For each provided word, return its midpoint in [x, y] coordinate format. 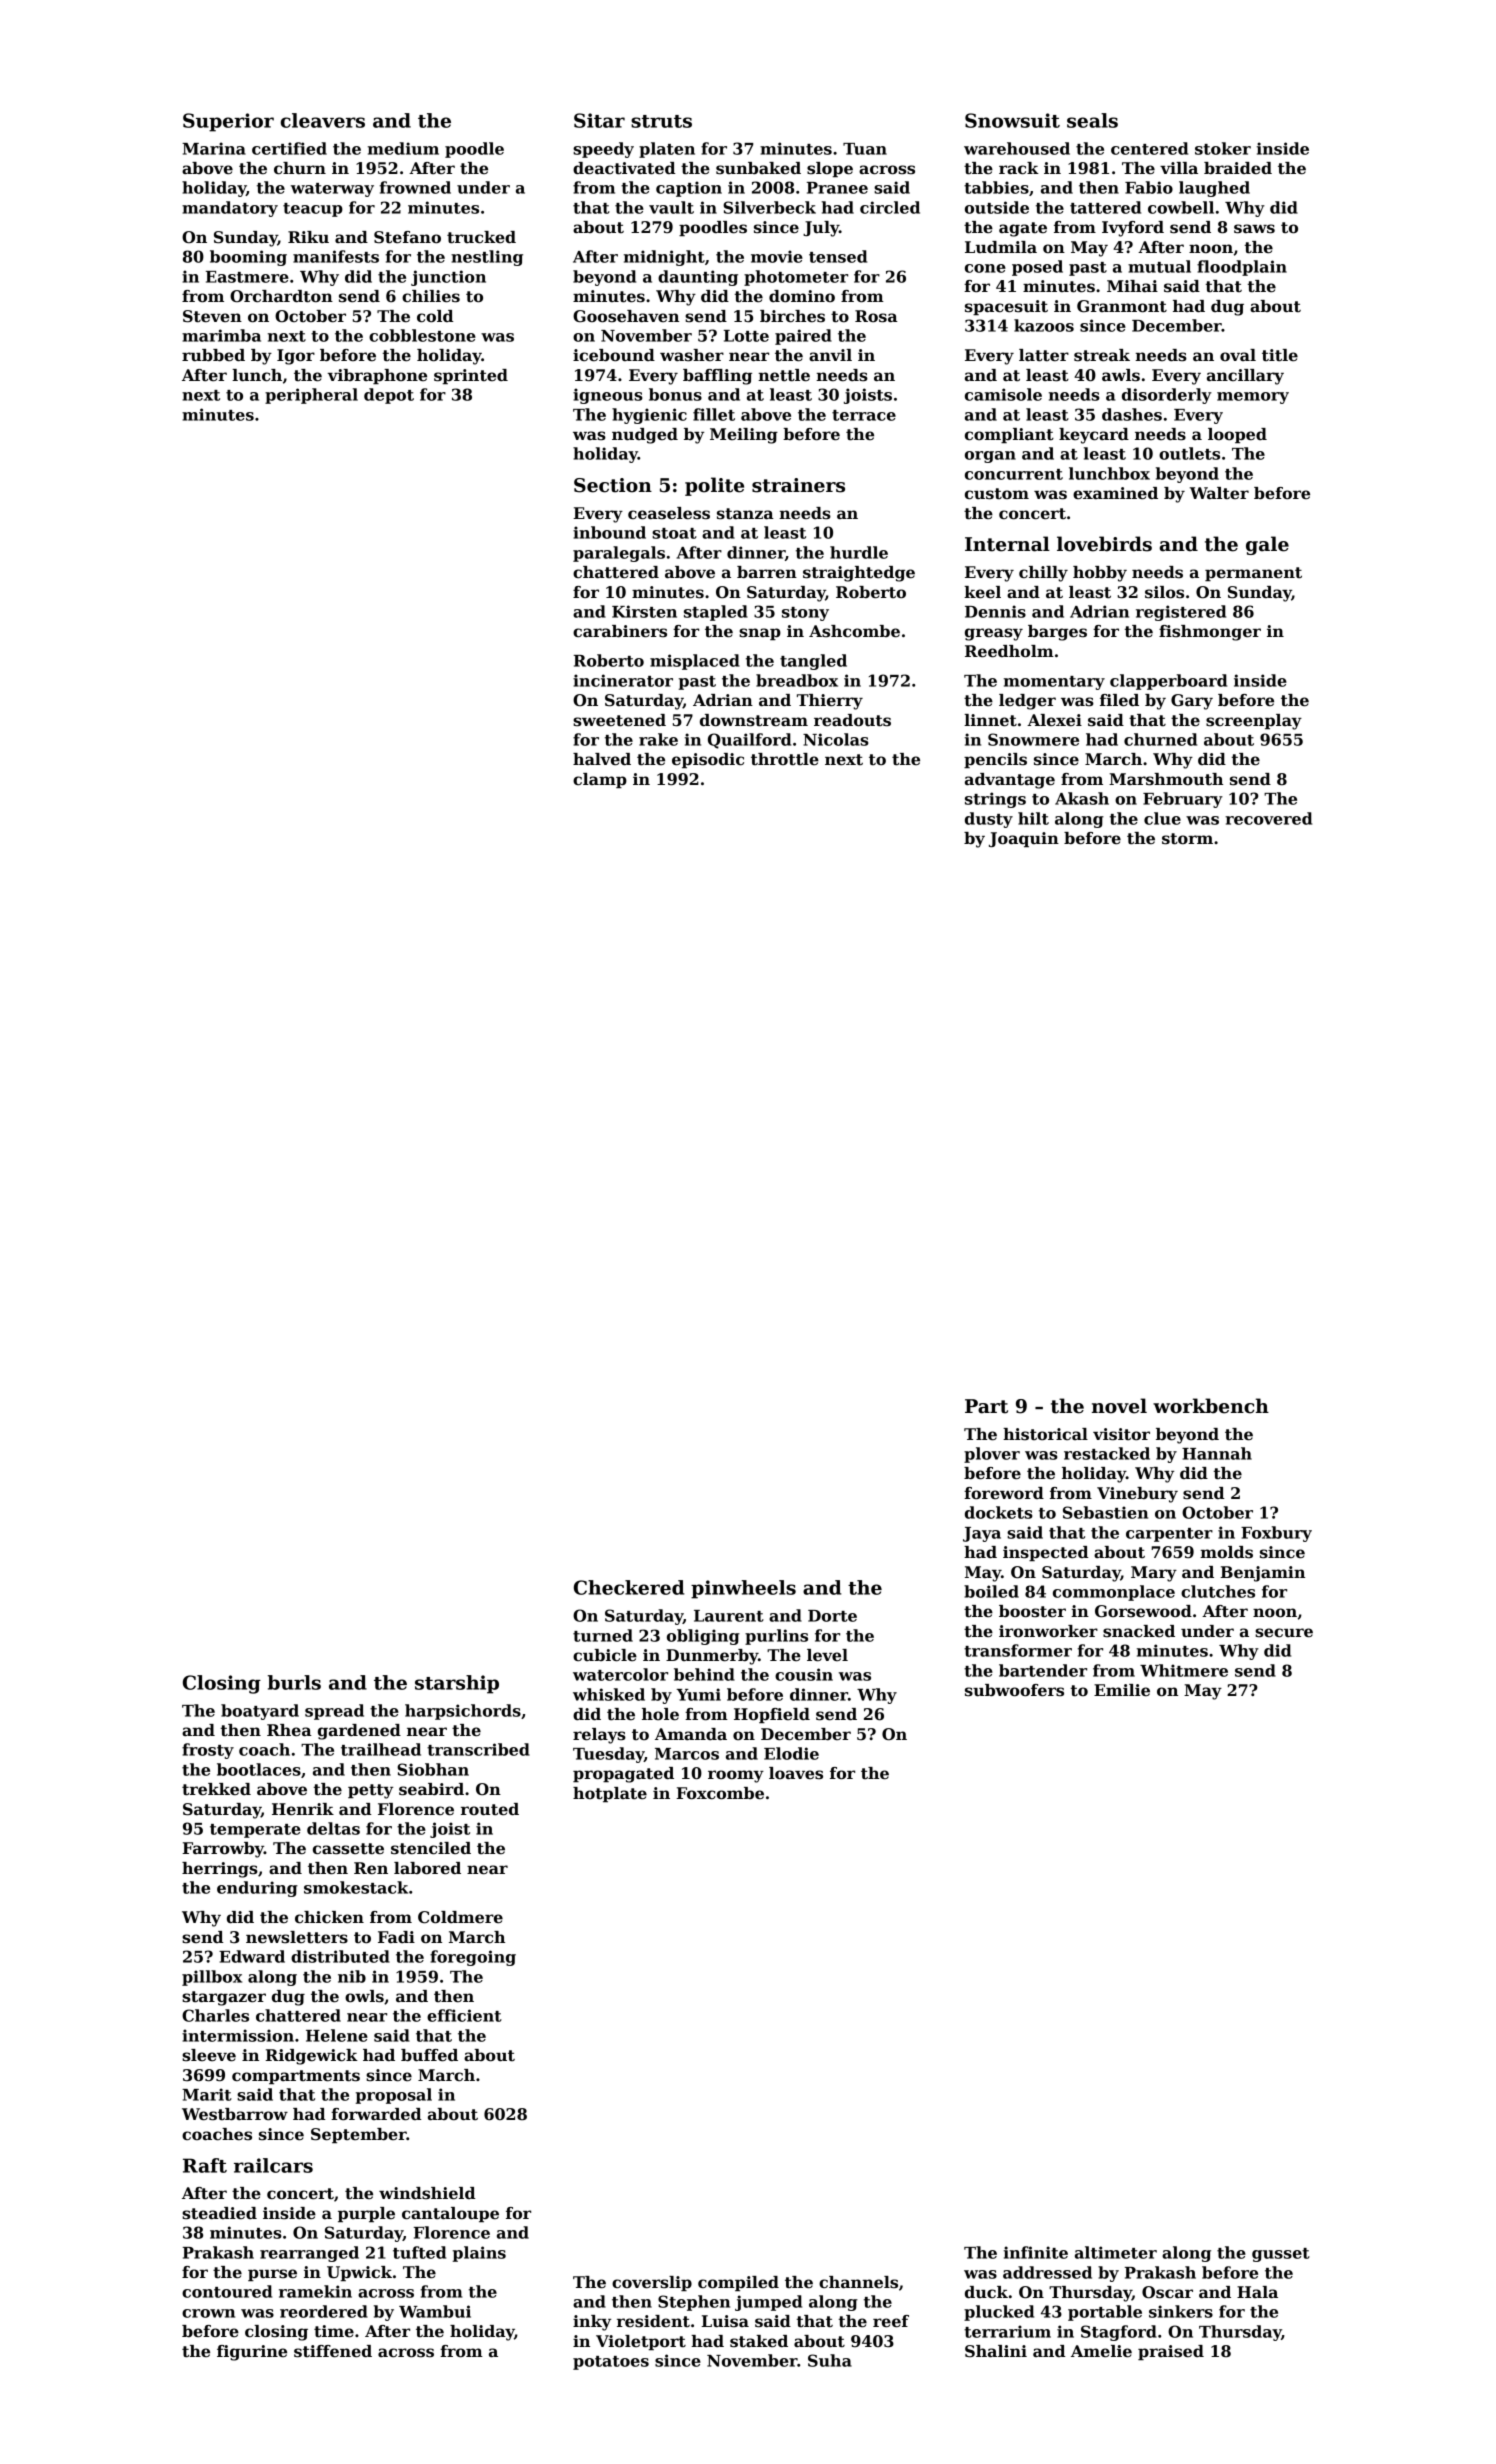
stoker [1223, 148]
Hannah [1217, 1453]
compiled [738, 2283]
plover [992, 1455]
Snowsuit [1012, 120]
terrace [864, 415]
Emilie [1122, 1690]
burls [294, 1682]
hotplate [610, 1794]
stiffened [333, 2351]
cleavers [323, 120]
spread [334, 1712]
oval [1238, 355]
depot [389, 396]
